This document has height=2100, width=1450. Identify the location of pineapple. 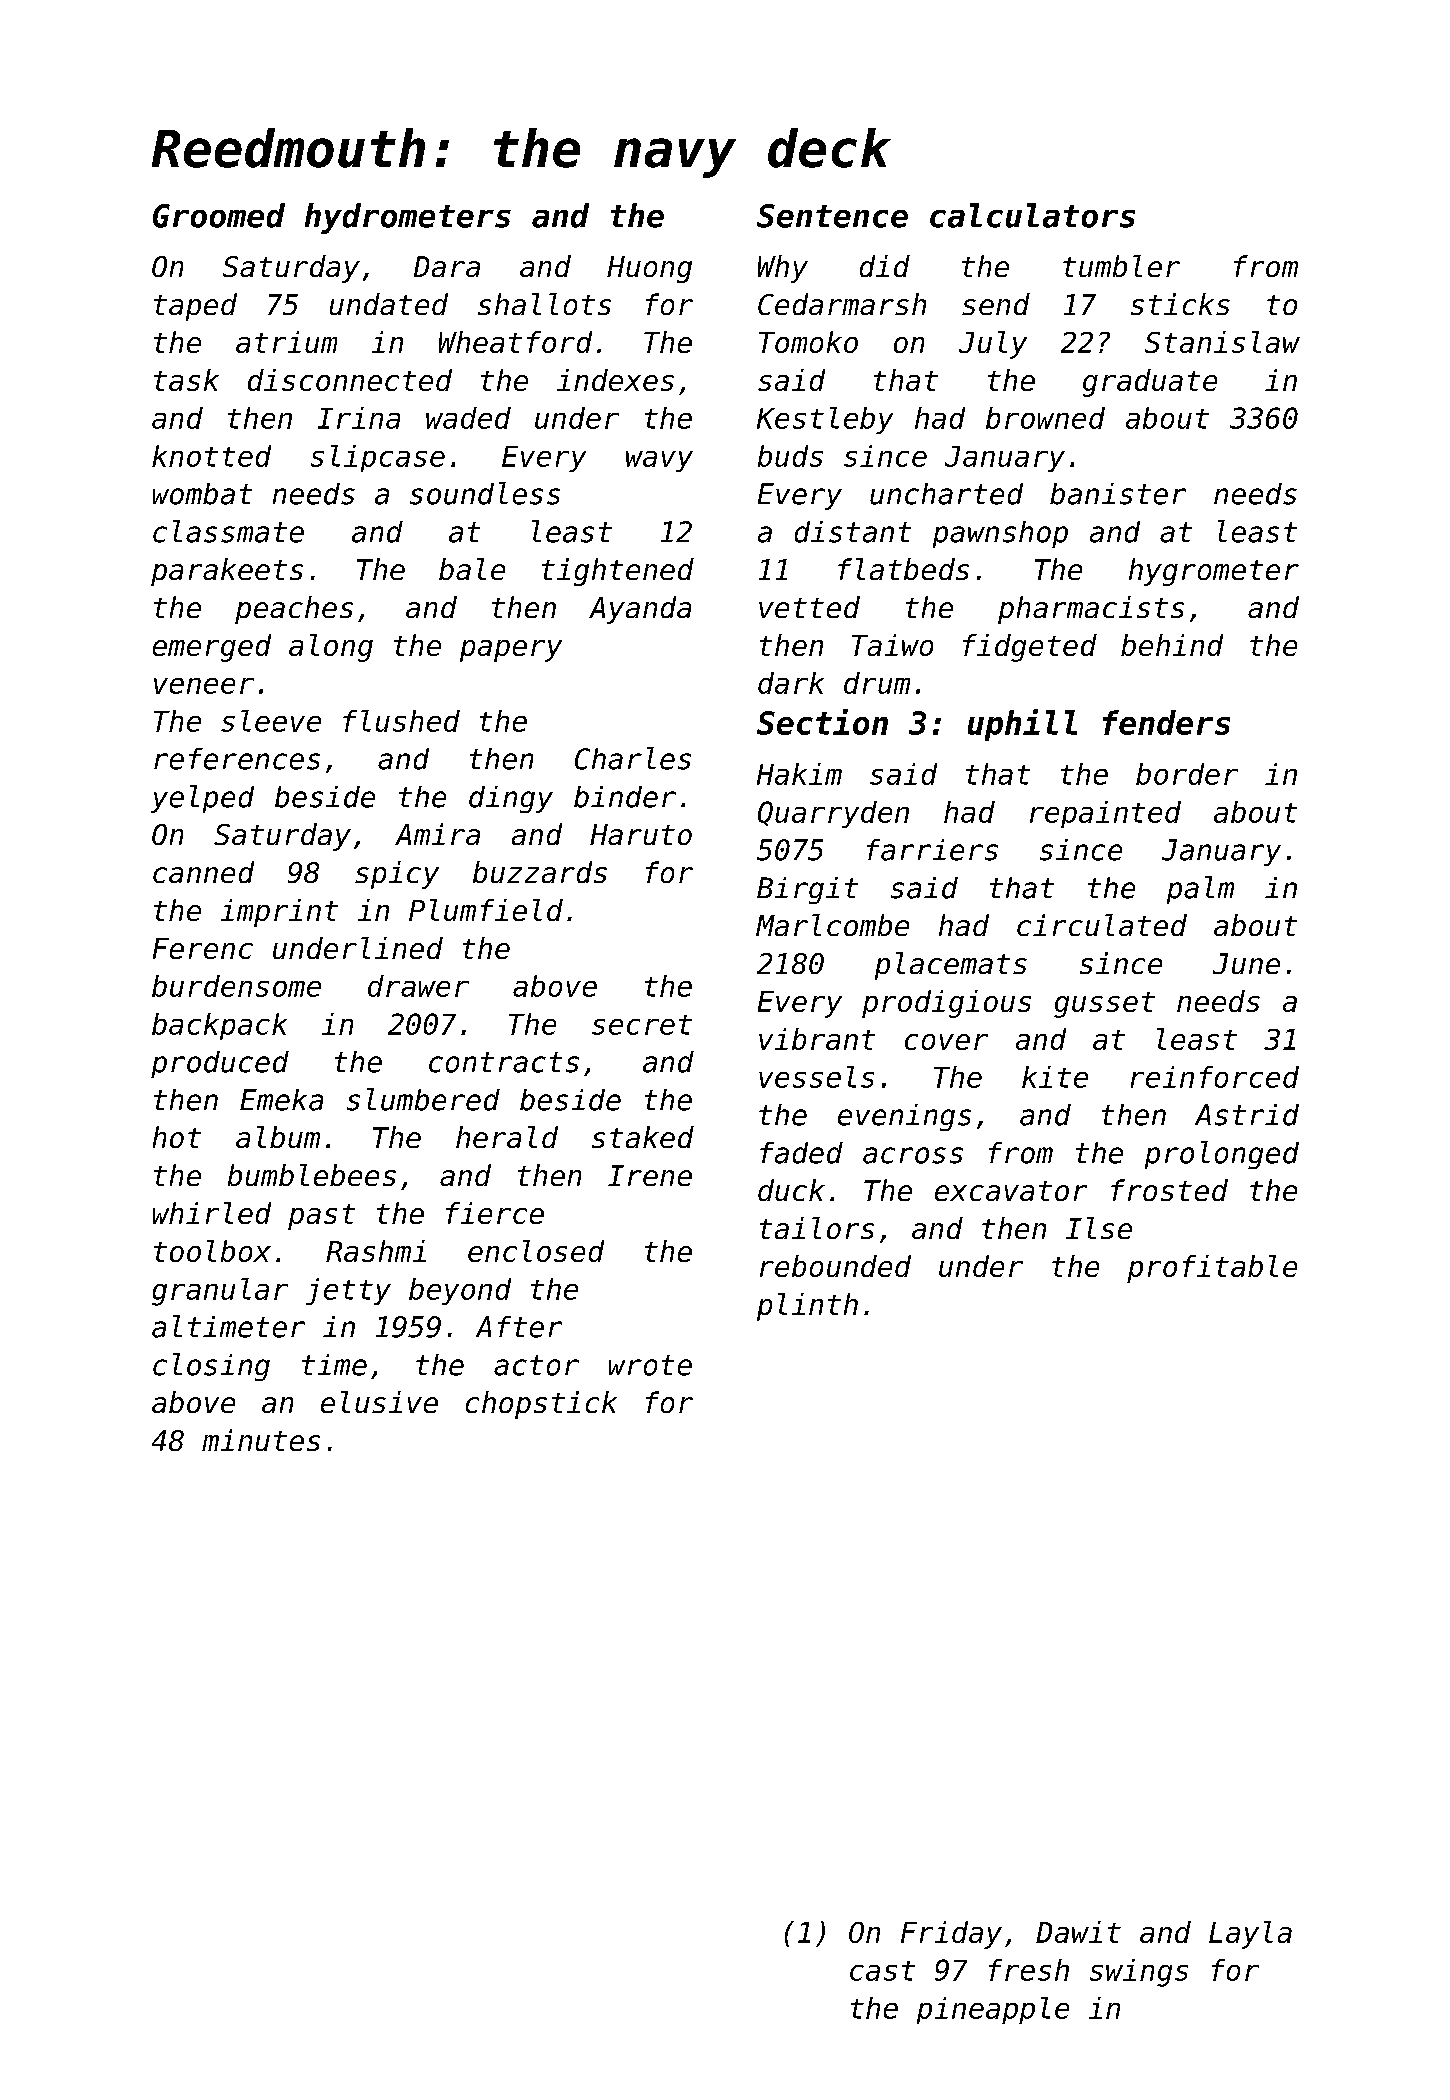
(993, 2010).
